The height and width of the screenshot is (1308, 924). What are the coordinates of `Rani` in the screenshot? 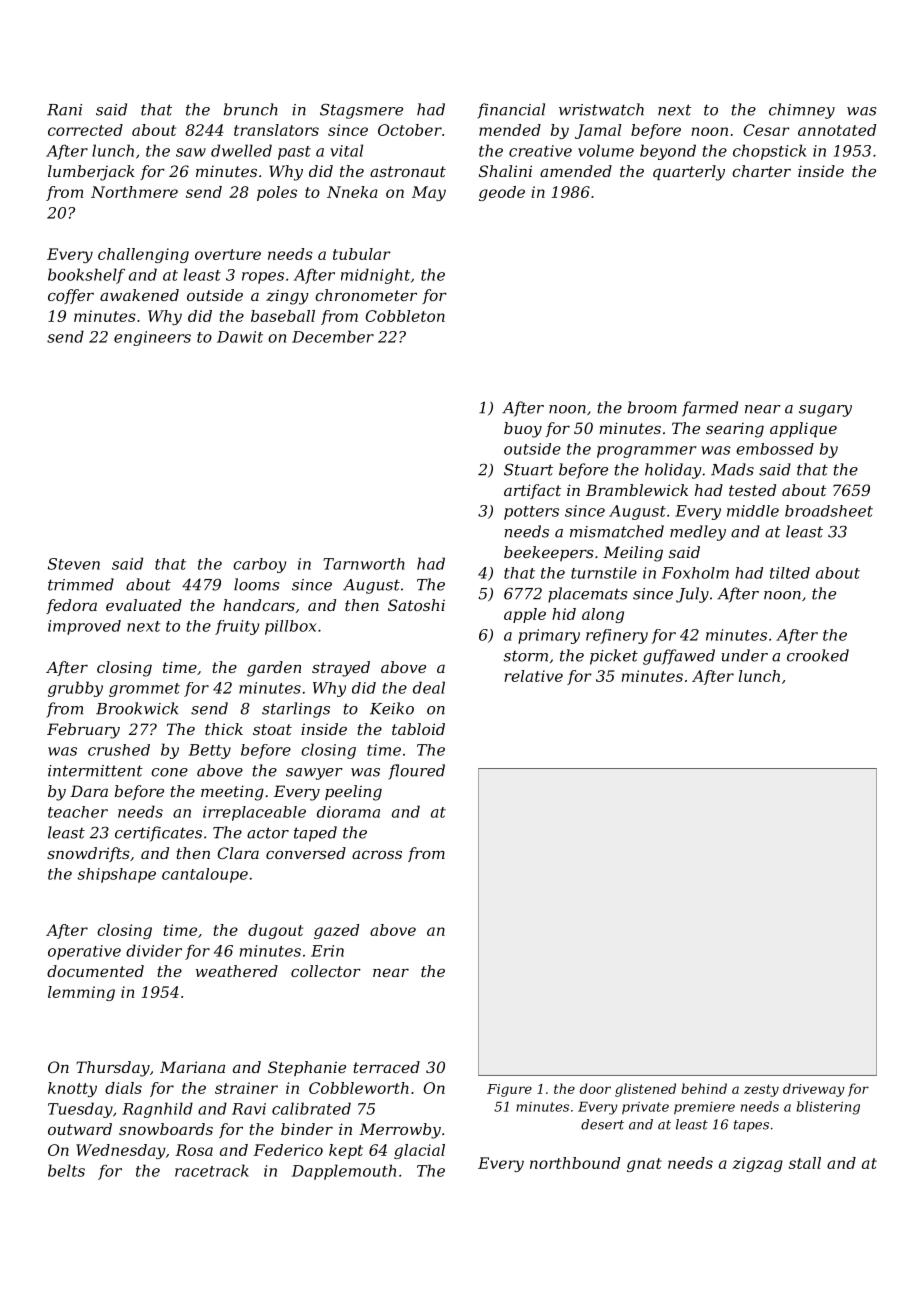 It's located at (64, 110).
